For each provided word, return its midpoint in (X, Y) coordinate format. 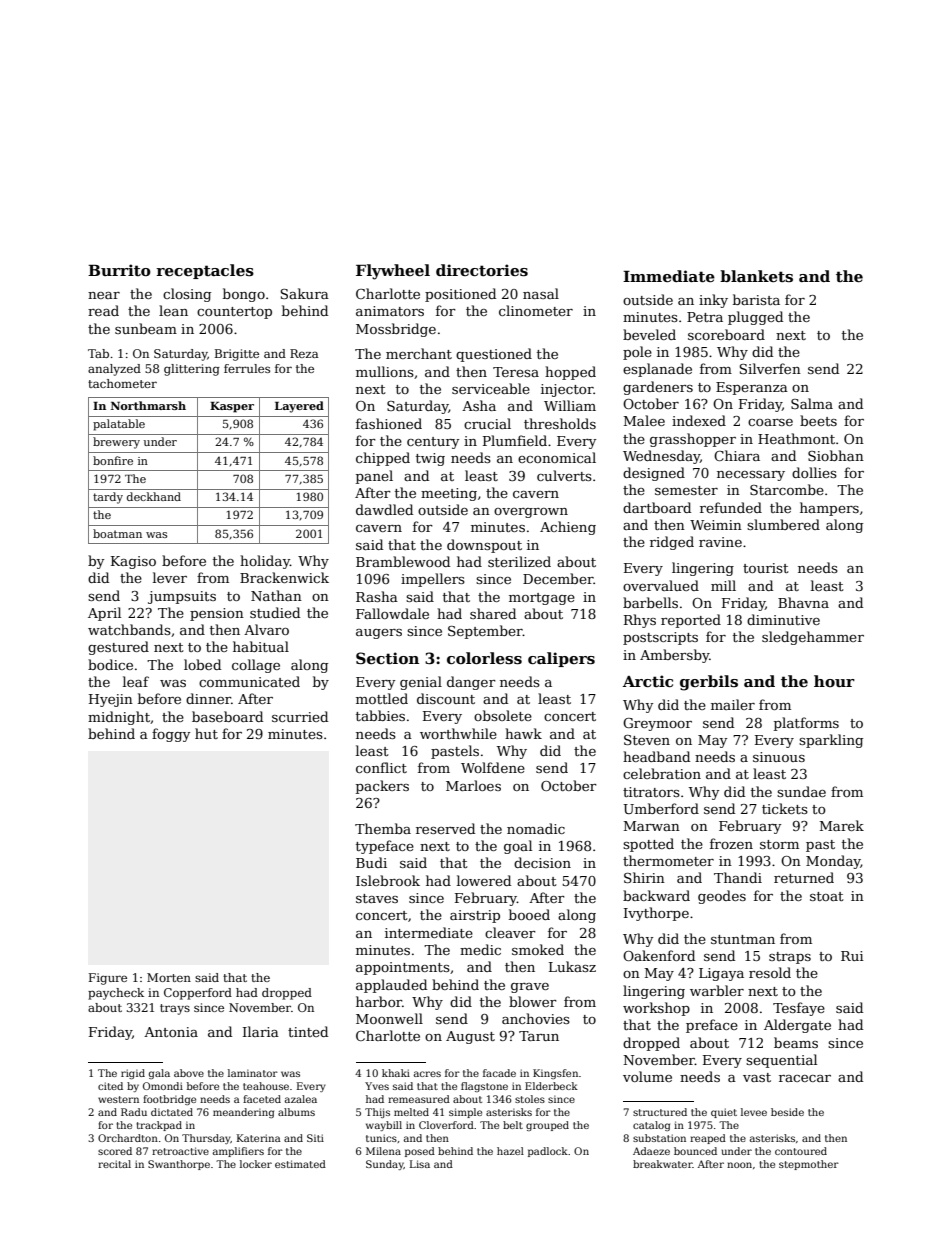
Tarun (539, 1036)
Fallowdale (392, 613)
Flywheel (393, 272)
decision (542, 862)
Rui (852, 956)
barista (756, 299)
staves (377, 898)
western (118, 1099)
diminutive (783, 619)
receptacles (205, 271)
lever (170, 577)
